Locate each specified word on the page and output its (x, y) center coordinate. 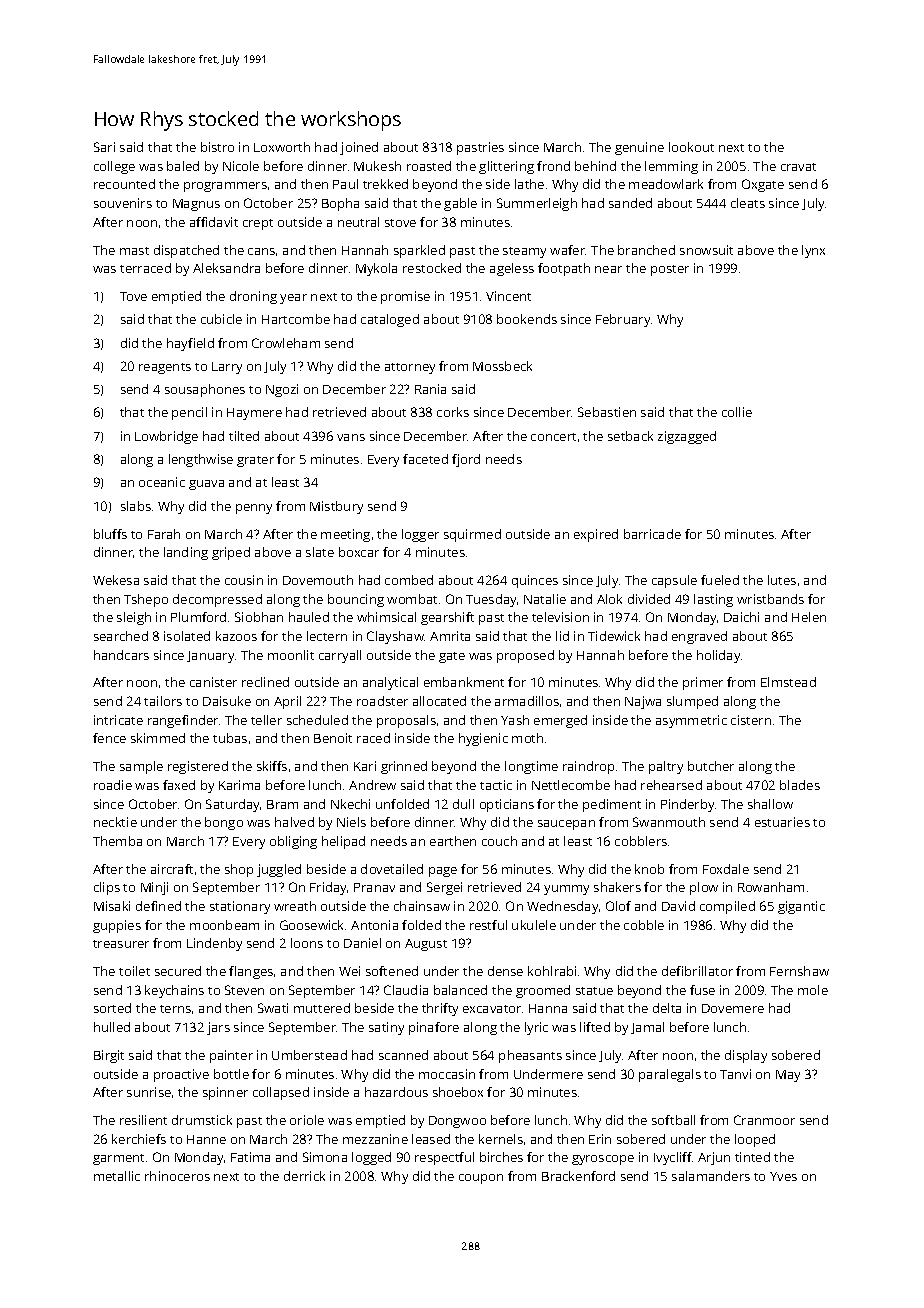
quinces (535, 581)
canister (213, 682)
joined (359, 148)
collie (737, 412)
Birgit (109, 1056)
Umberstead (309, 1055)
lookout (691, 147)
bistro (217, 147)
